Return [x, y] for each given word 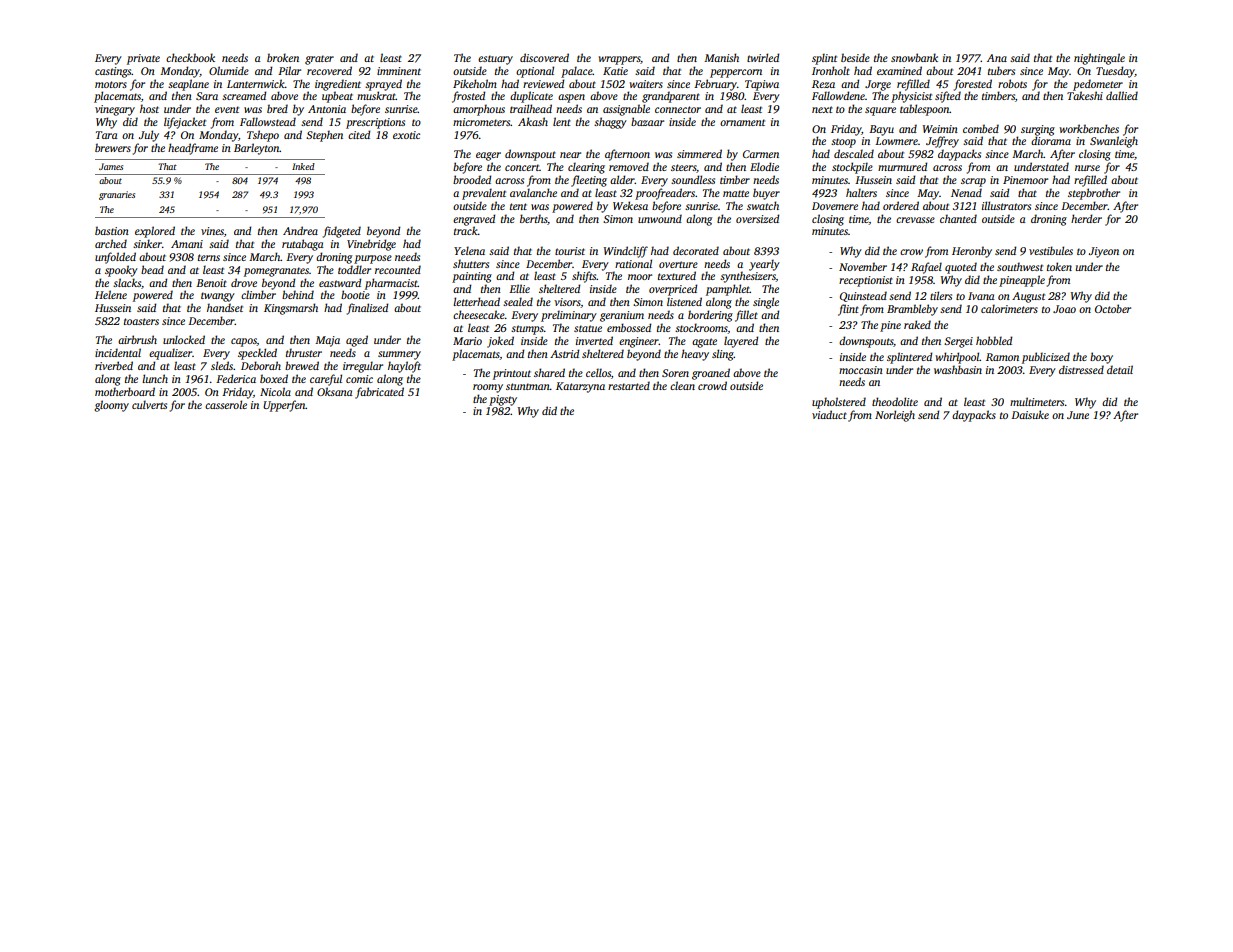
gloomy [111, 406]
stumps [527, 330]
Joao [1064, 309]
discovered [544, 57]
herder [1086, 218]
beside [855, 57]
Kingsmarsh [291, 309]
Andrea [300, 230]
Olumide [229, 70]
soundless [693, 179]
